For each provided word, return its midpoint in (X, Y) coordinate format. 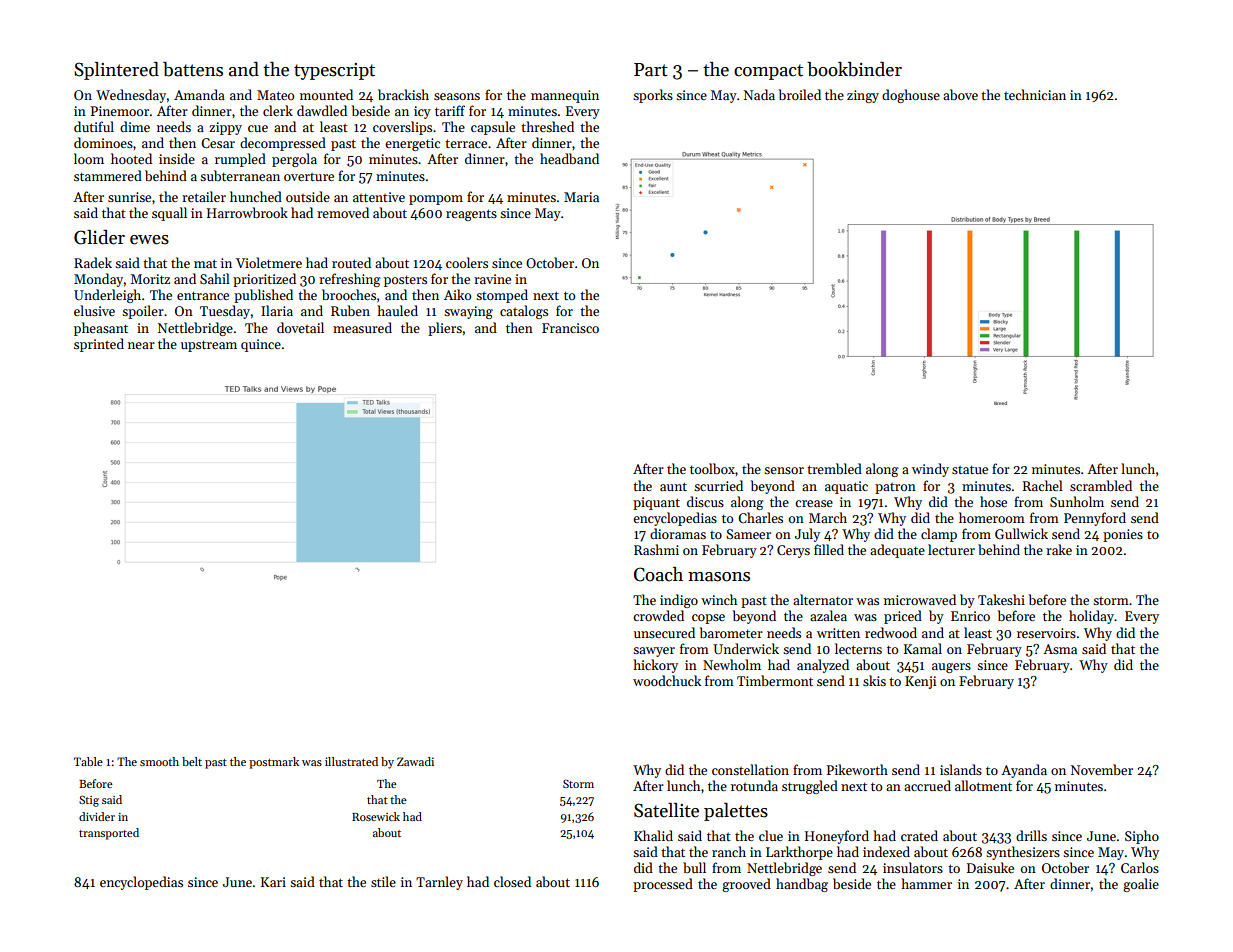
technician (1035, 94)
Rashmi (656, 549)
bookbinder (854, 69)
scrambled (1101, 485)
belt (192, 761)
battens (193, 69)
